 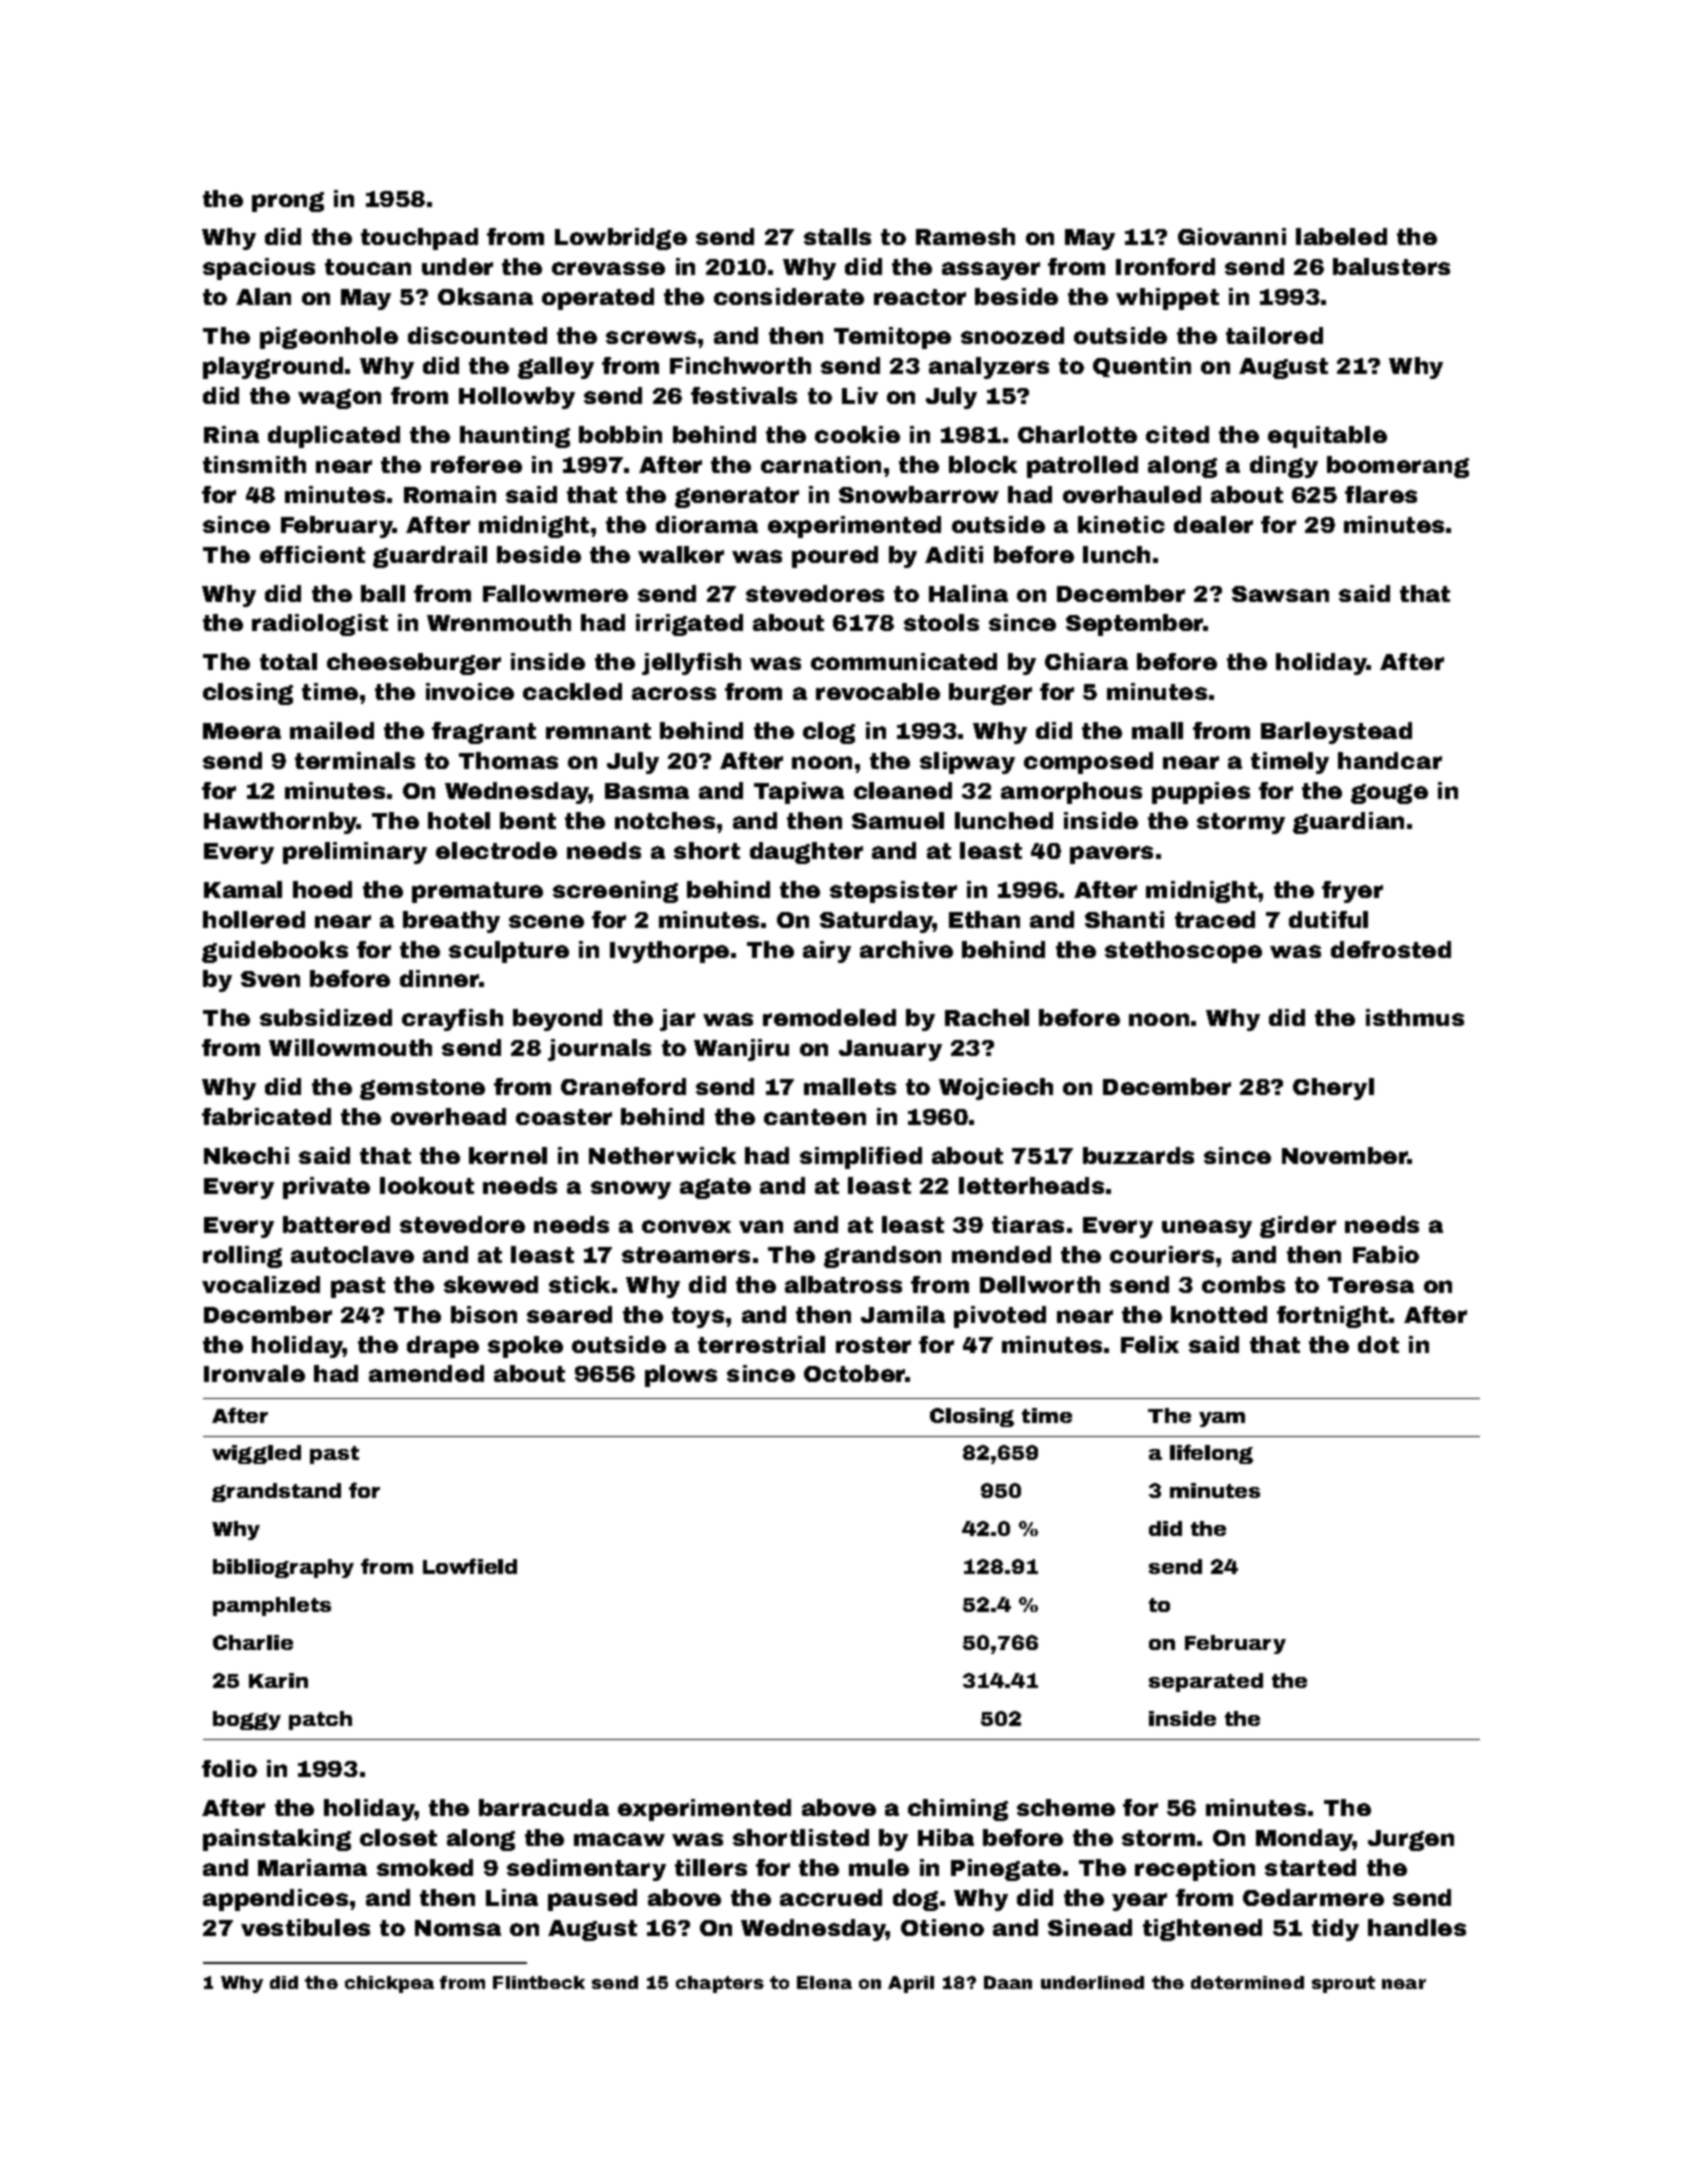 What do you see at coordinates (452, 1020) in the image?
I see `crayfish` at bounding box center [452, 1020].
